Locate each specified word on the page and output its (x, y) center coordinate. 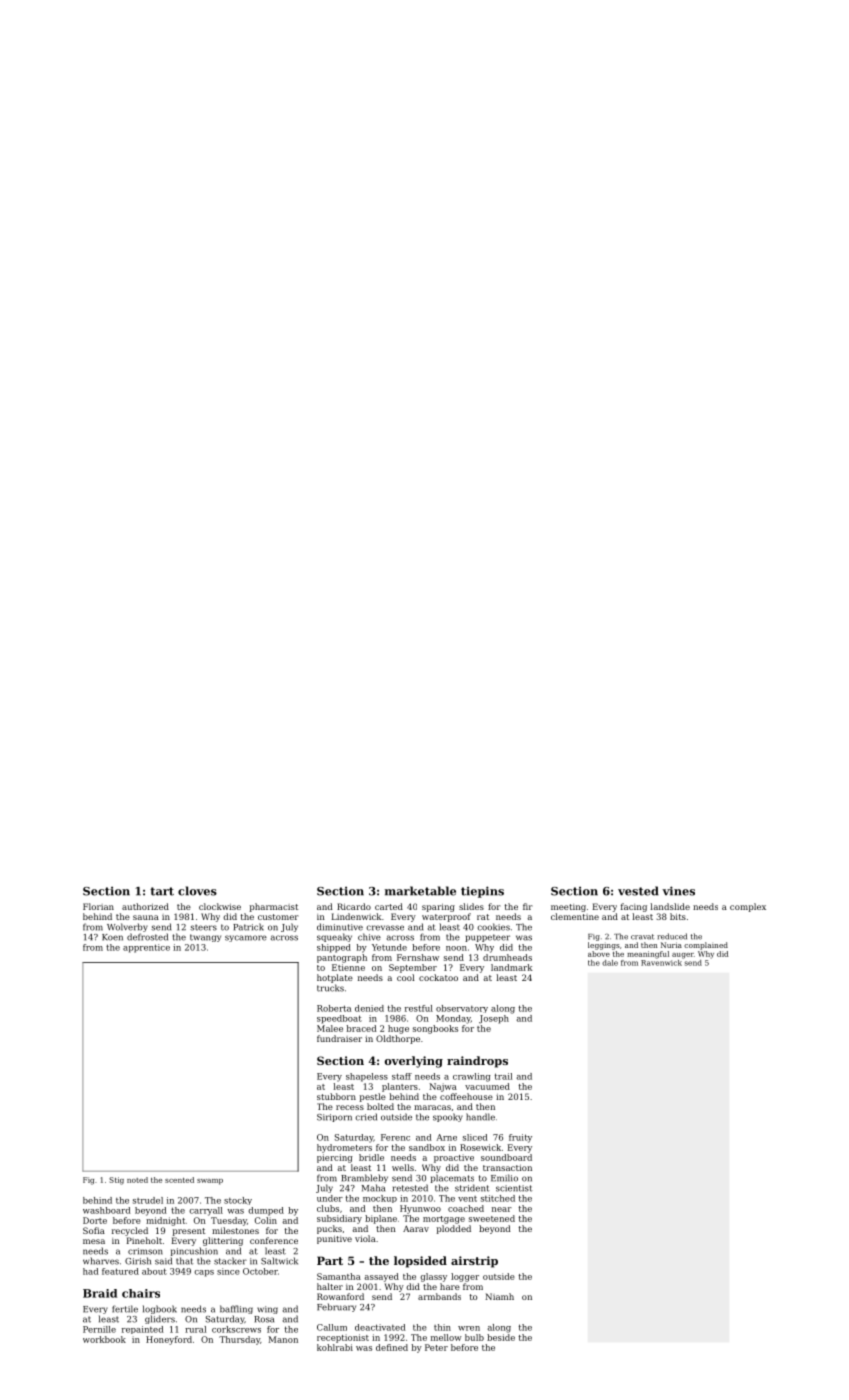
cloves (197, 891)
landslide (670, 906)
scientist (514, 1188)
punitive (334, 1240)
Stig (116, 1181)
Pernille (99, 1329)
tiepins (482, 892)
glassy (433, 1277)
